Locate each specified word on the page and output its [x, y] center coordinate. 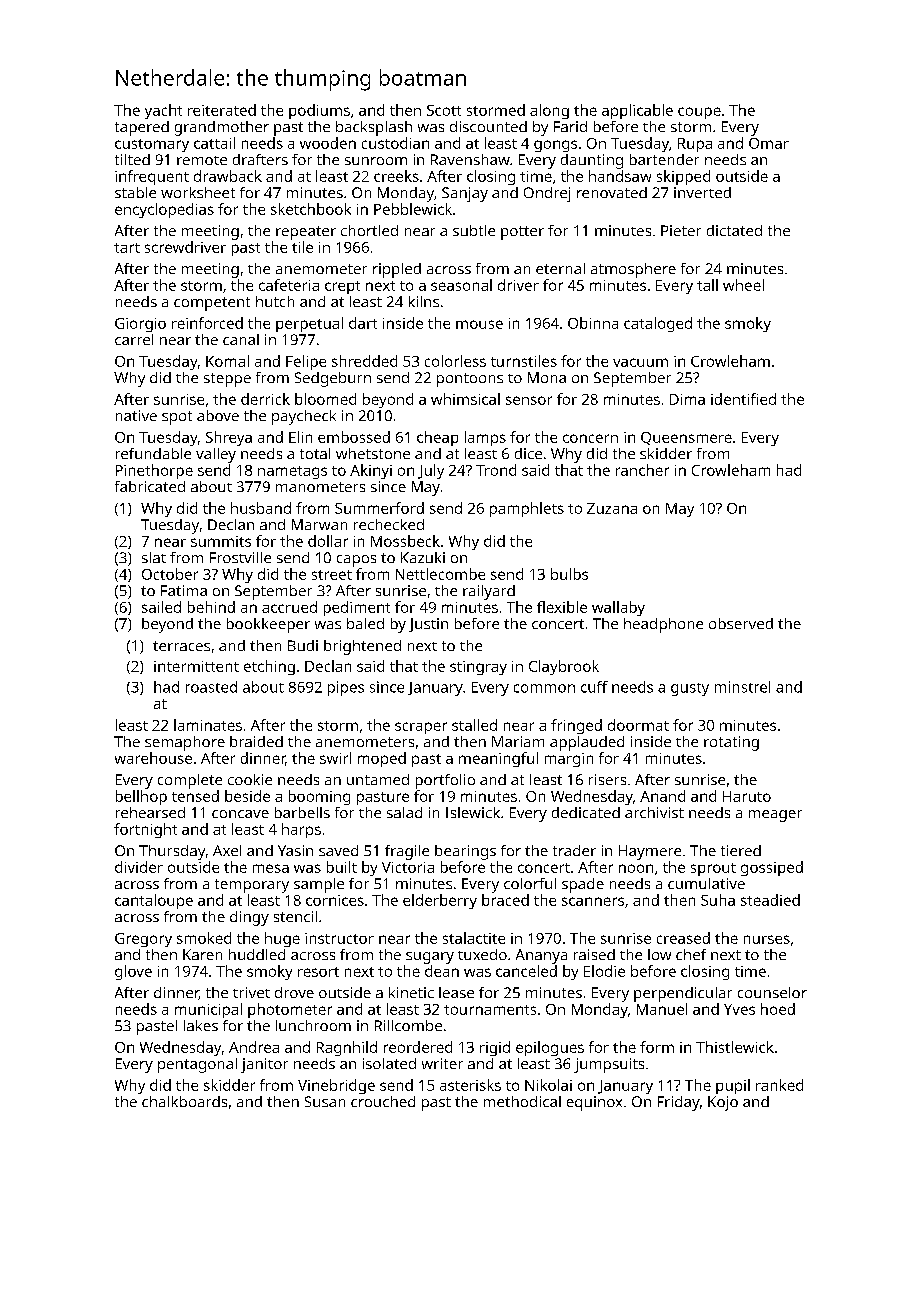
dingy [249, 918]
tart [127, 248]
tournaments [490, 1010]
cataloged [658, 324]
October [170, 574]
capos [356, 561]
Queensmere [686, 438]
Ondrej [547, 194]
